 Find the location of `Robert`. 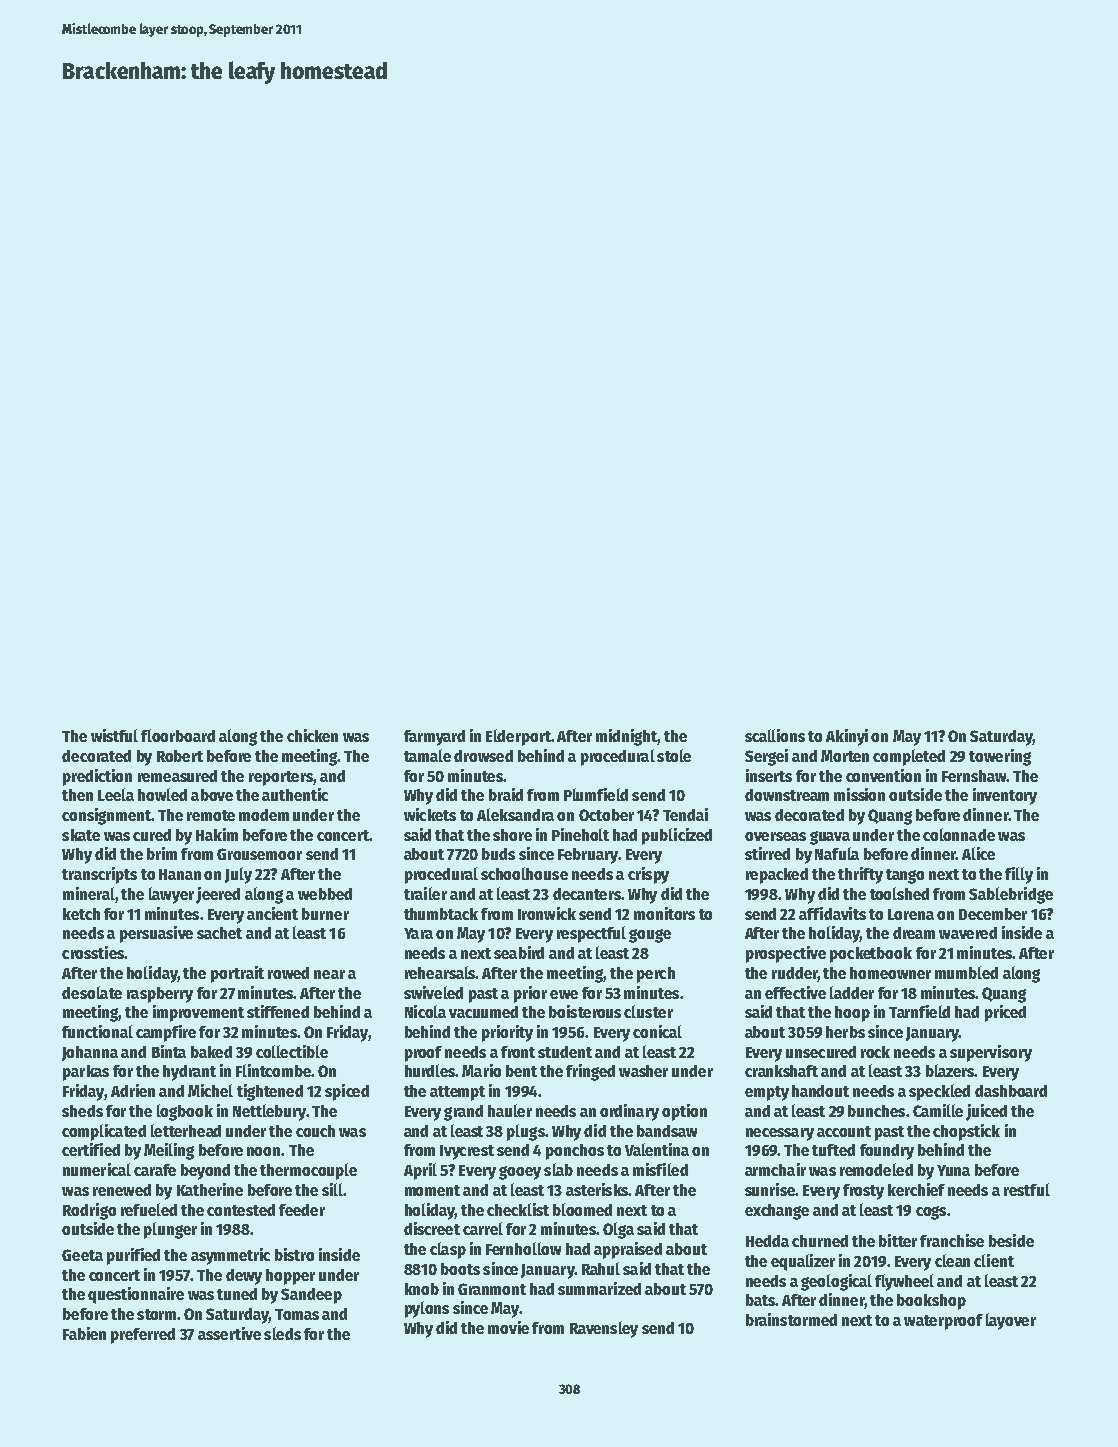

Robert is located at coordinates (180, 756).
